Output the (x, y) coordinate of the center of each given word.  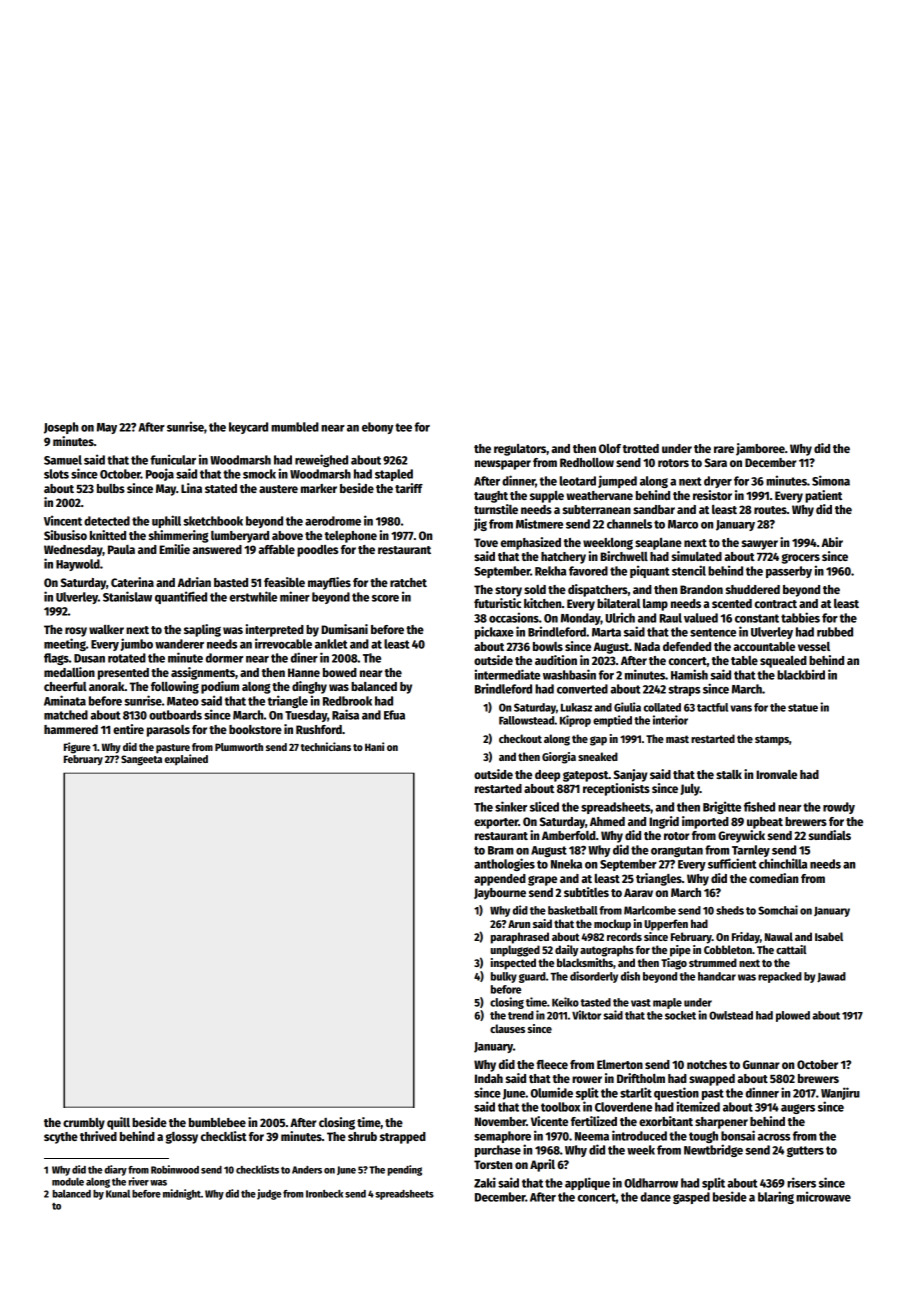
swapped (712, 1080)
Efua (394, 715)
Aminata (65, 700)
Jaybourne (500, 894)
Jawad (831, 977)
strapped (403, 1138)
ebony (377, 428)
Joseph (61, 428)
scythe (61, 1138)
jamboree (760, 449)
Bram (501, 850)
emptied (612, 721)
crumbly (84, 1124)
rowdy (839, 808)
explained (186, 759)
